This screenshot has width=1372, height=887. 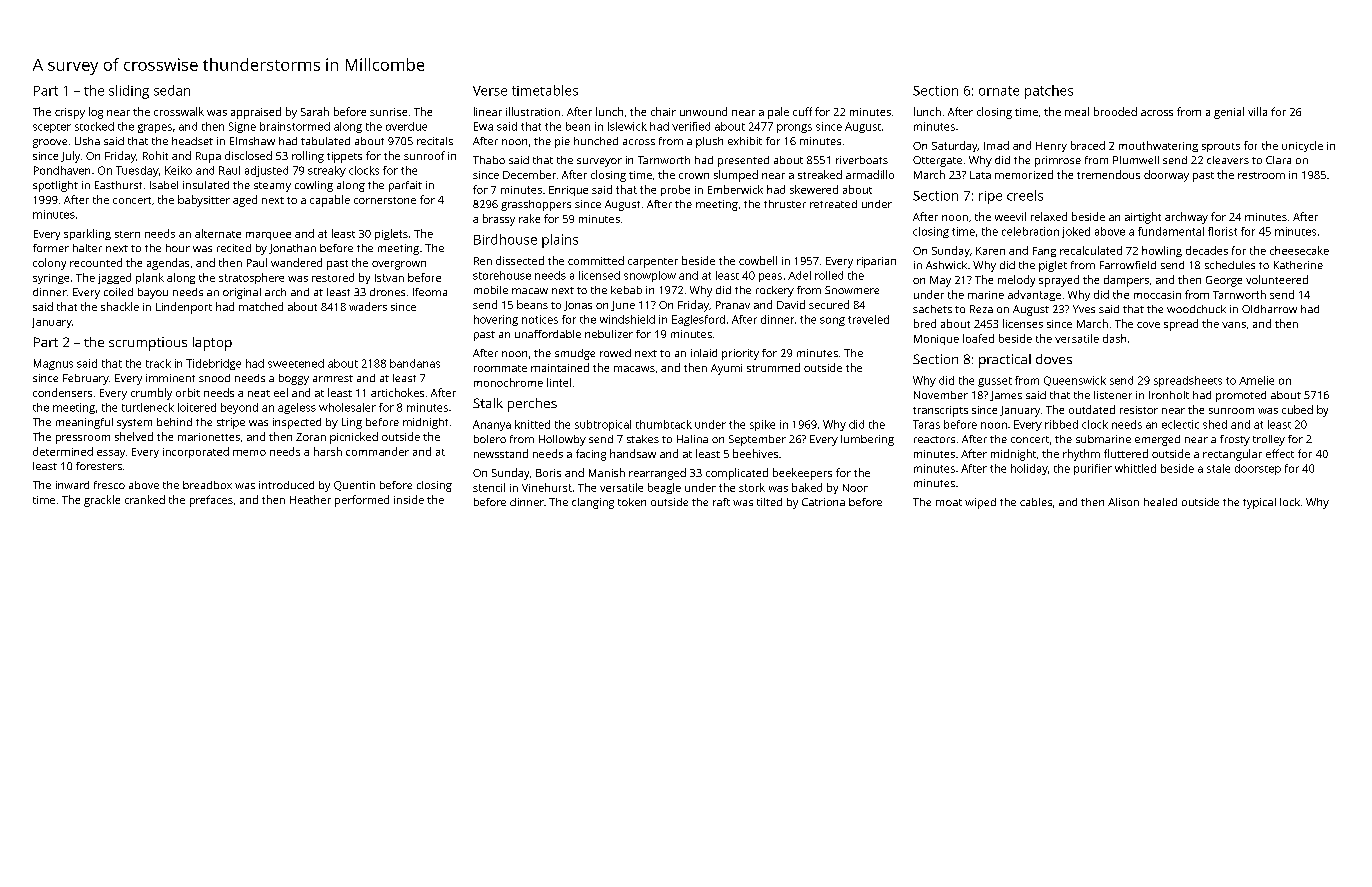 What do you see at coordinates (1143, 218) in the screenshot?
I see `airtight` at bounding box center [1143, 218].
